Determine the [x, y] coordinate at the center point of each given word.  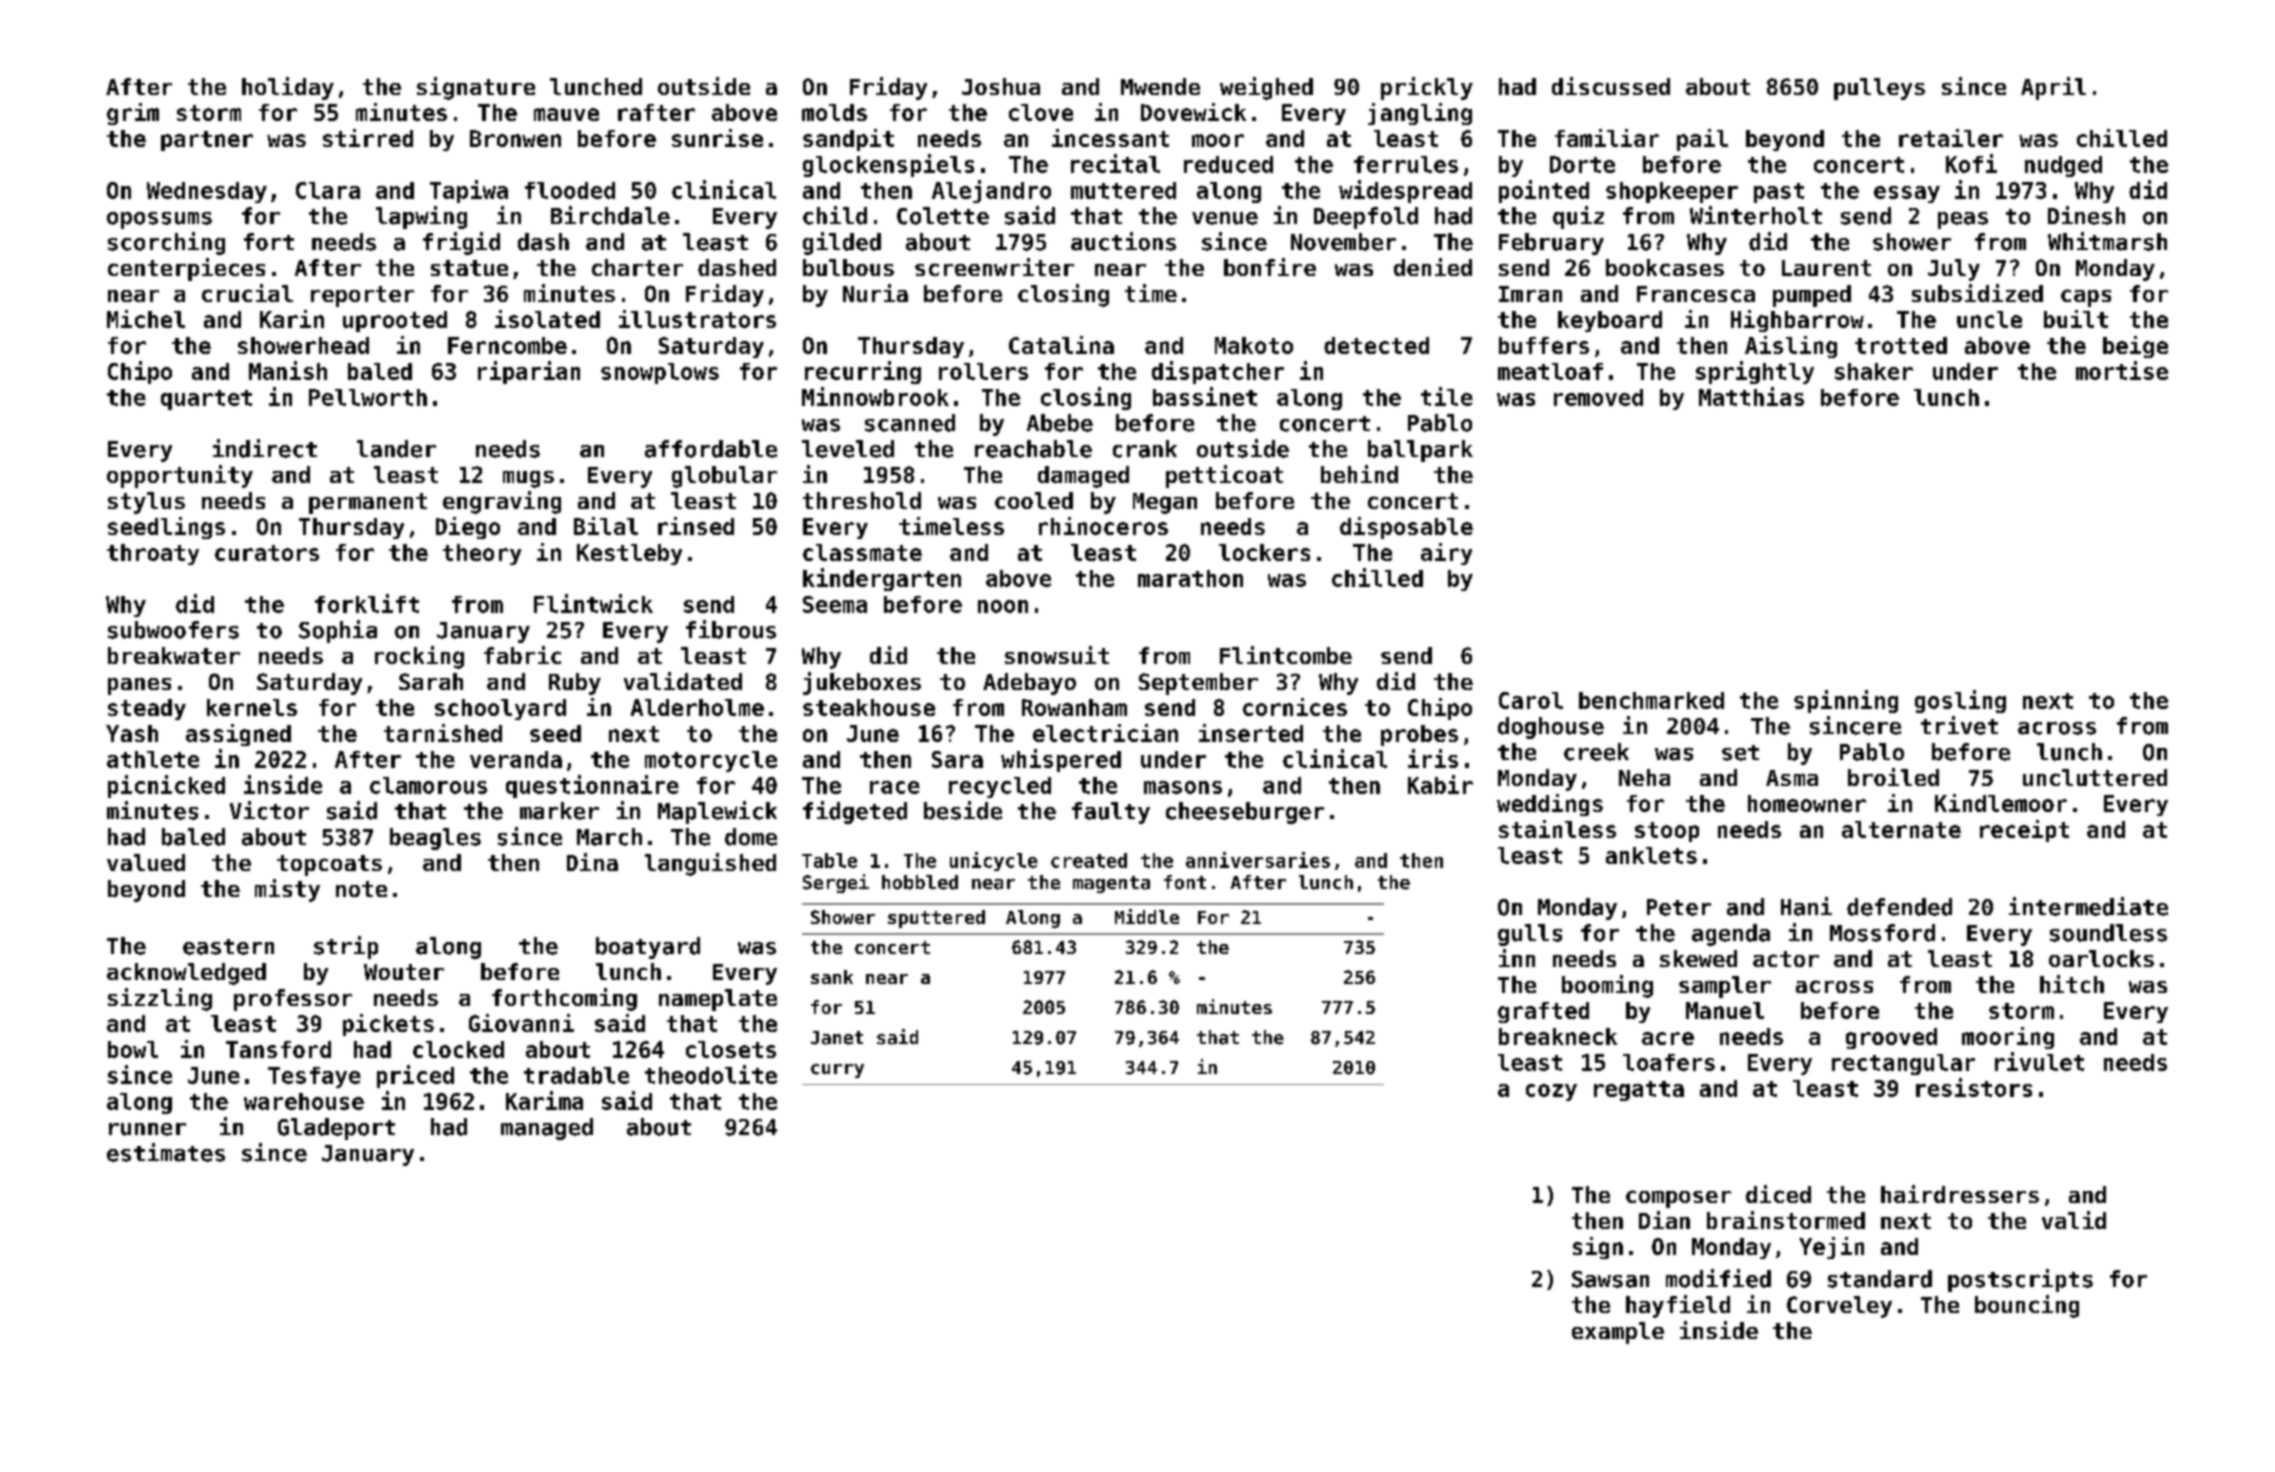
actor [1786, 959]
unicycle [994, 861]
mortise [2122, 370]
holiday [288, 88]
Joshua [1001, 86]
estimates [166, 1152]
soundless [2108, 933]
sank [832, 977]
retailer [1951, 138]
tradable [576, 1075]
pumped [1812, 296]
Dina [592, 862]
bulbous [848, 267]
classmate [862, 552]
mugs [528, 479]
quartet [206, 400]
